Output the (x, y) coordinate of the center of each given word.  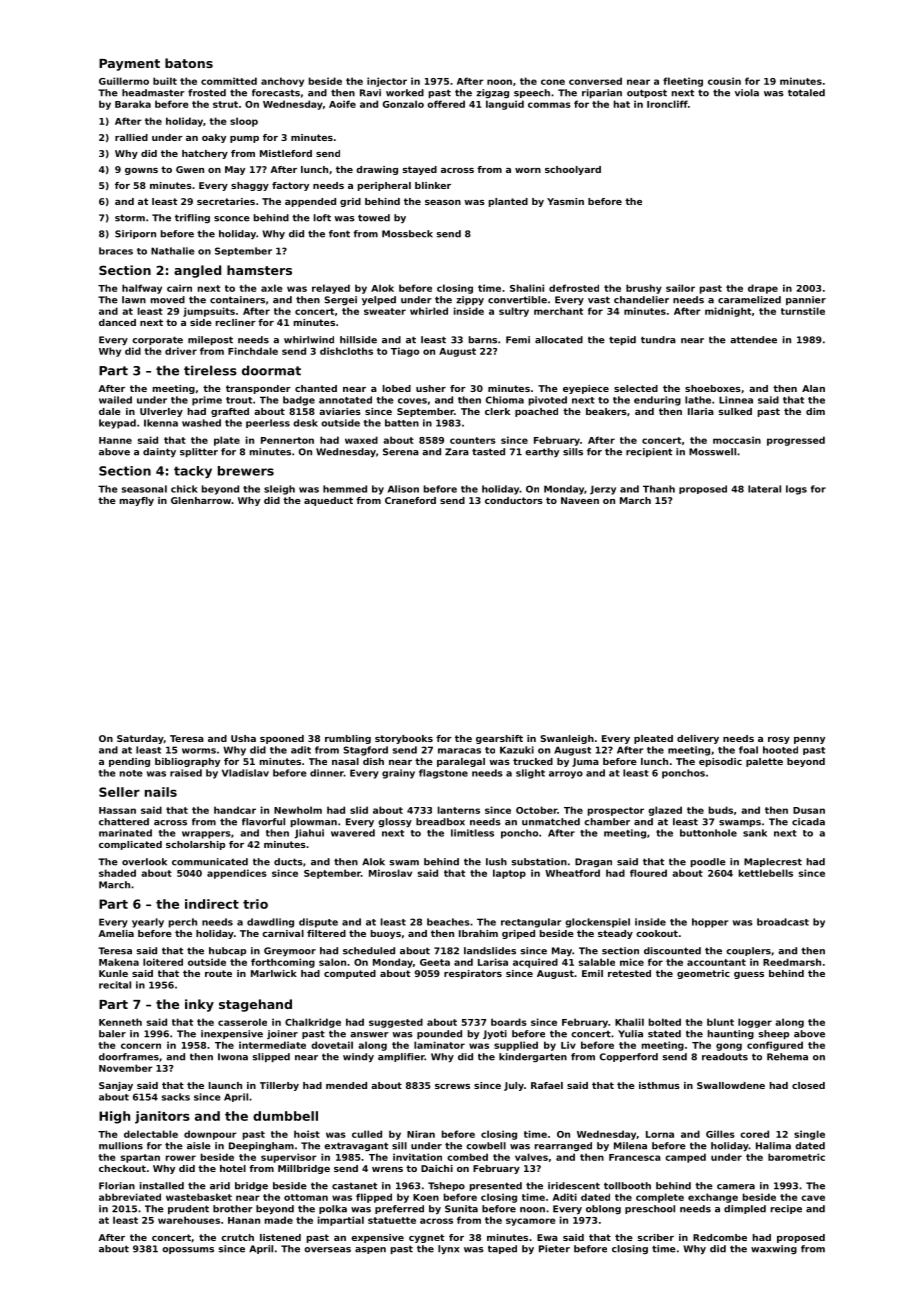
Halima (773, 1146)
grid (350, 202)
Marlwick (274, 973)
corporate (157, 340)
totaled (806, 93)
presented (496, 1186)
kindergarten (533, 1057)
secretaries (226, 201)
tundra (658, 340)
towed (374, 218)
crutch (237, 1237)
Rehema (787, 1057)
